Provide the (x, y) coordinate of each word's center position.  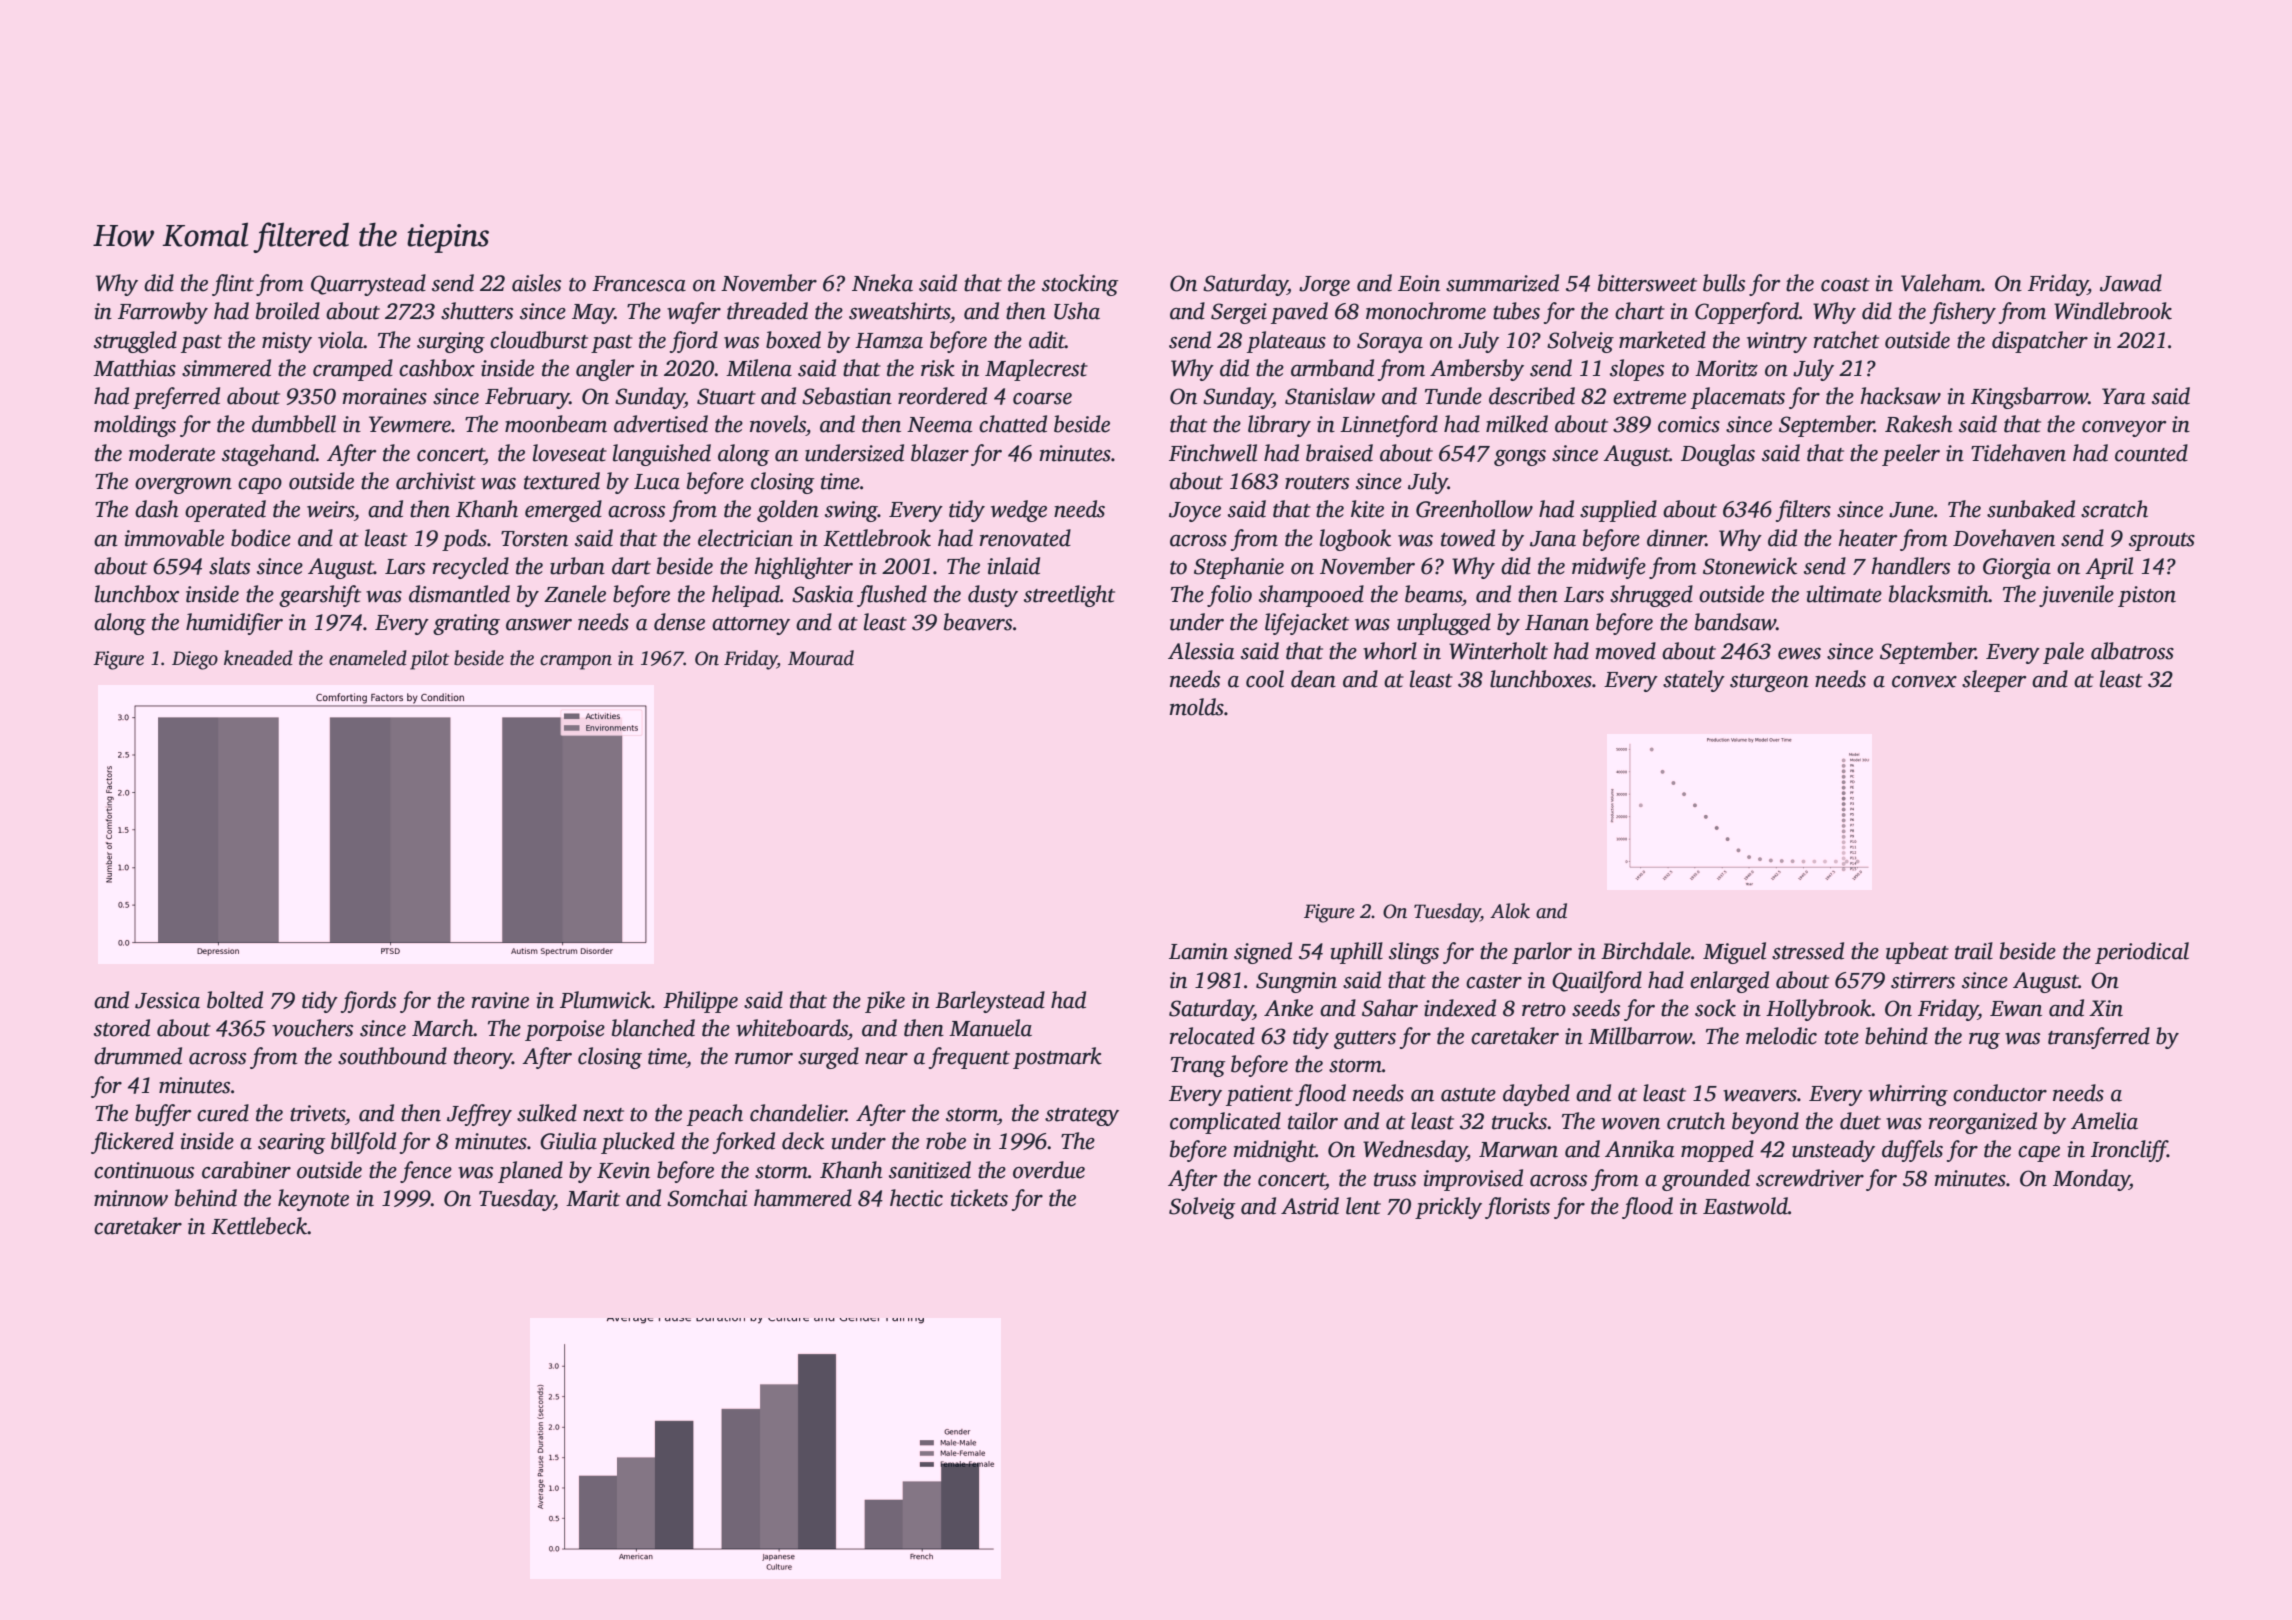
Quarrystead (368, 285)
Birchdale (1646, 951)
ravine (500, 1000)
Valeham (1941, 283)
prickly (1448, 1208)
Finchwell (1213, 453)
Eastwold (1745, 1206)
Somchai (707, 1198)
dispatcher (2040, 342)
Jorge (1324, 286)
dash (157, 509)
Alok (1510, 911)
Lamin (1198, 951)
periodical (2142, 953)
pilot (429, 660)
